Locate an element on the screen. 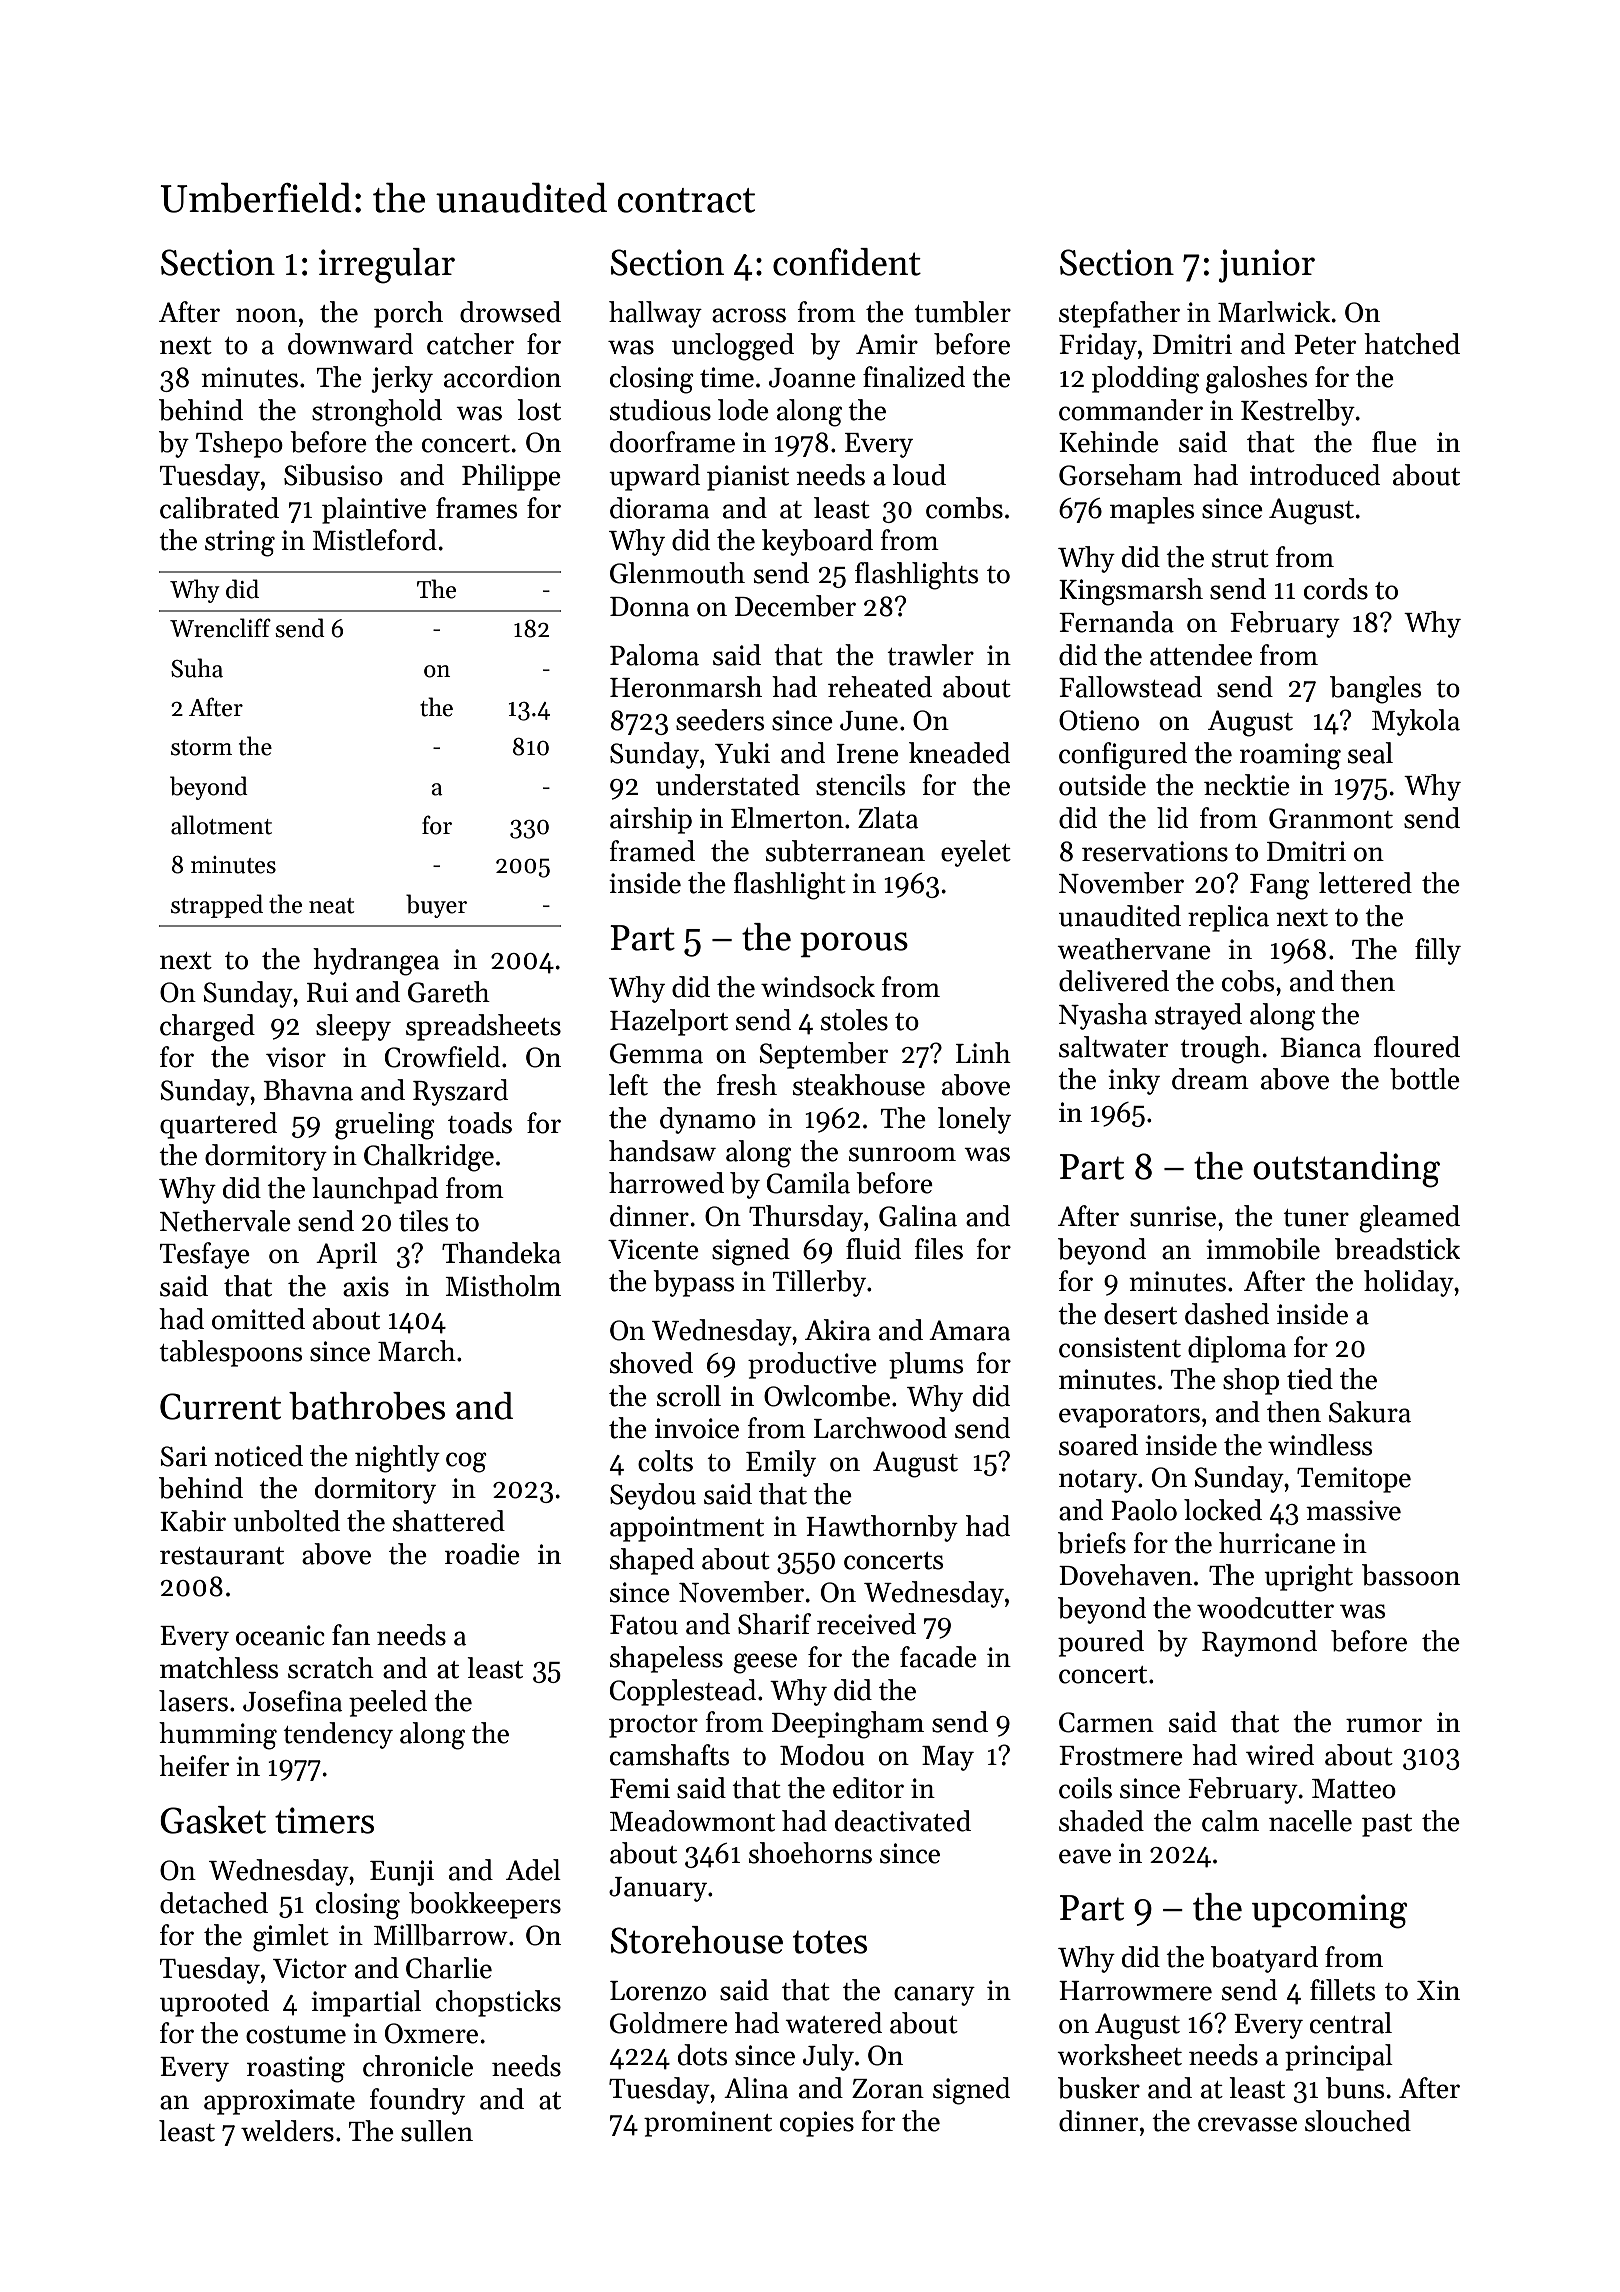 Image resolution: width=1620 pixels, height=2292 pixels. strapped is located at coordinates (217, 906).
